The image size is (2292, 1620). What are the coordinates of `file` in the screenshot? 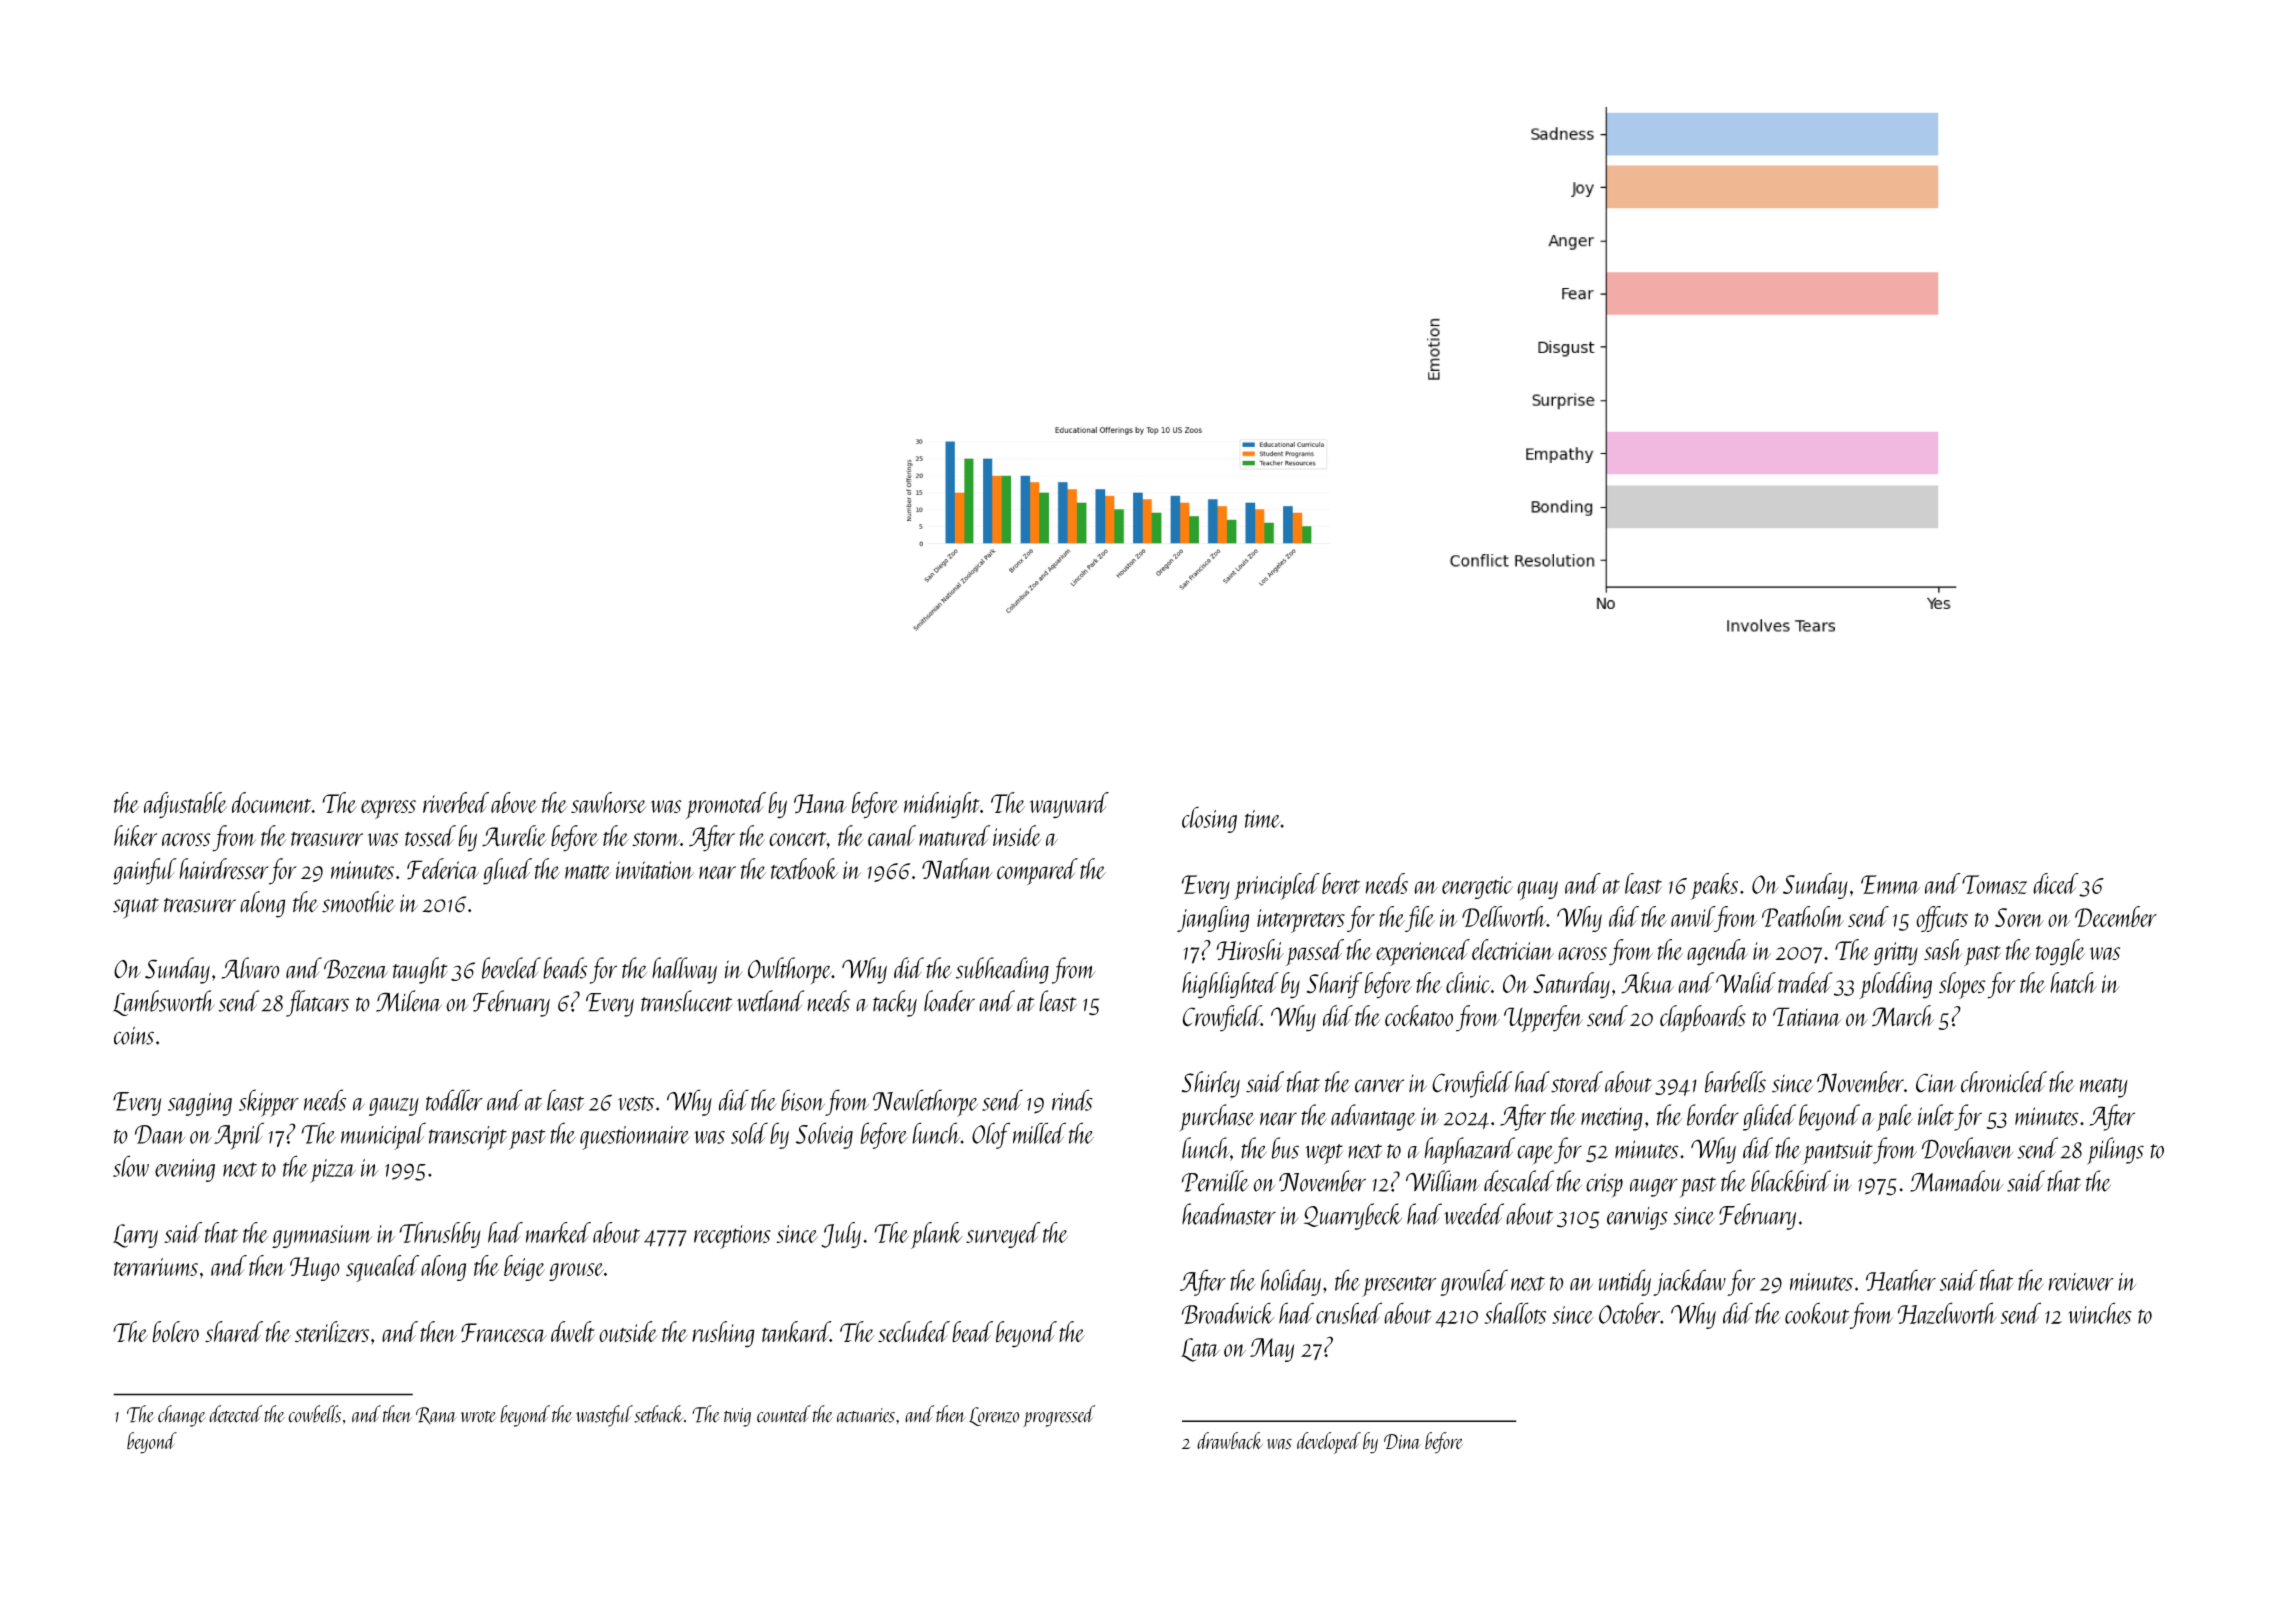 It's located at (1420, 919).
